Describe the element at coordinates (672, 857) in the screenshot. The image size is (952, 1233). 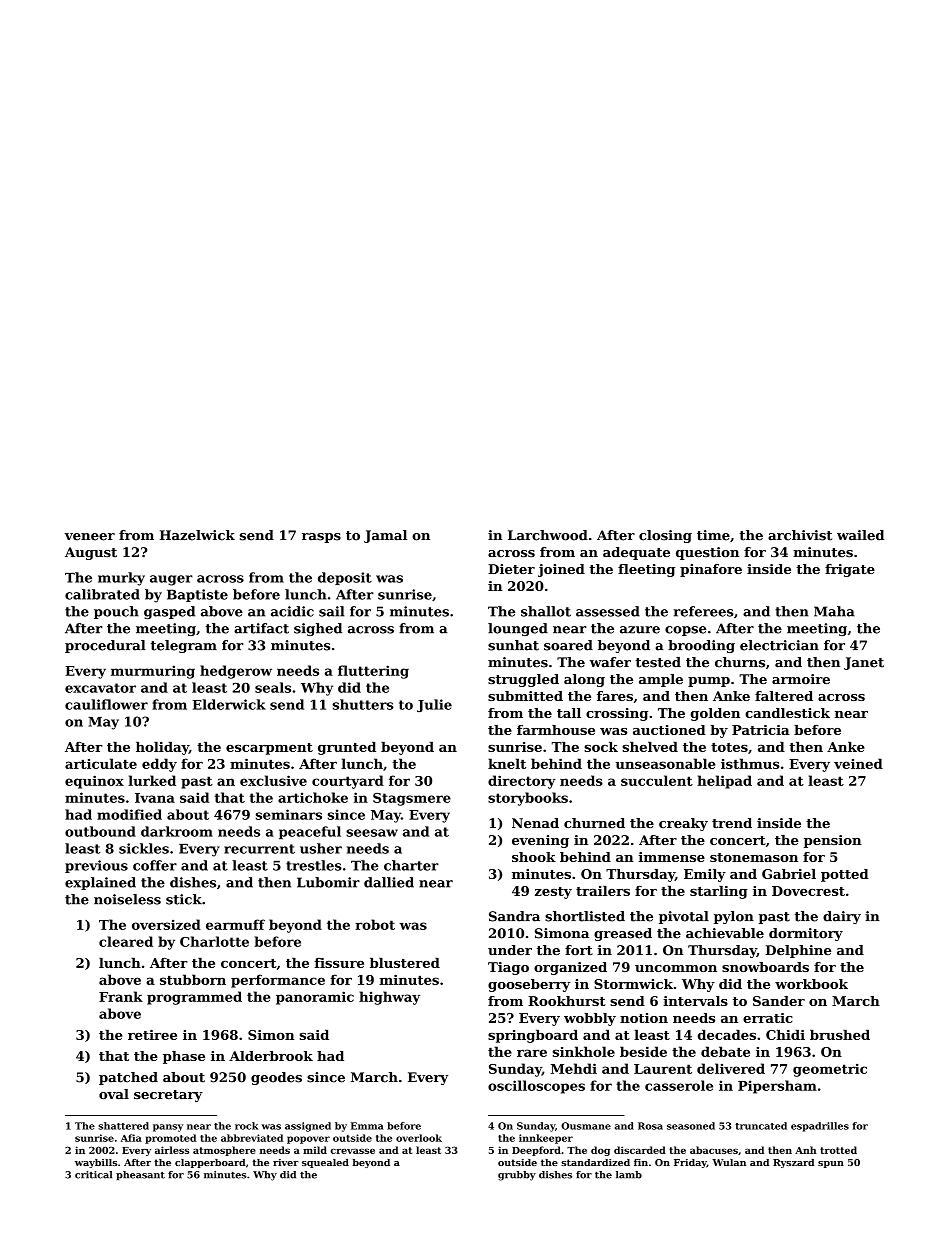
I see `immense` at that location.
